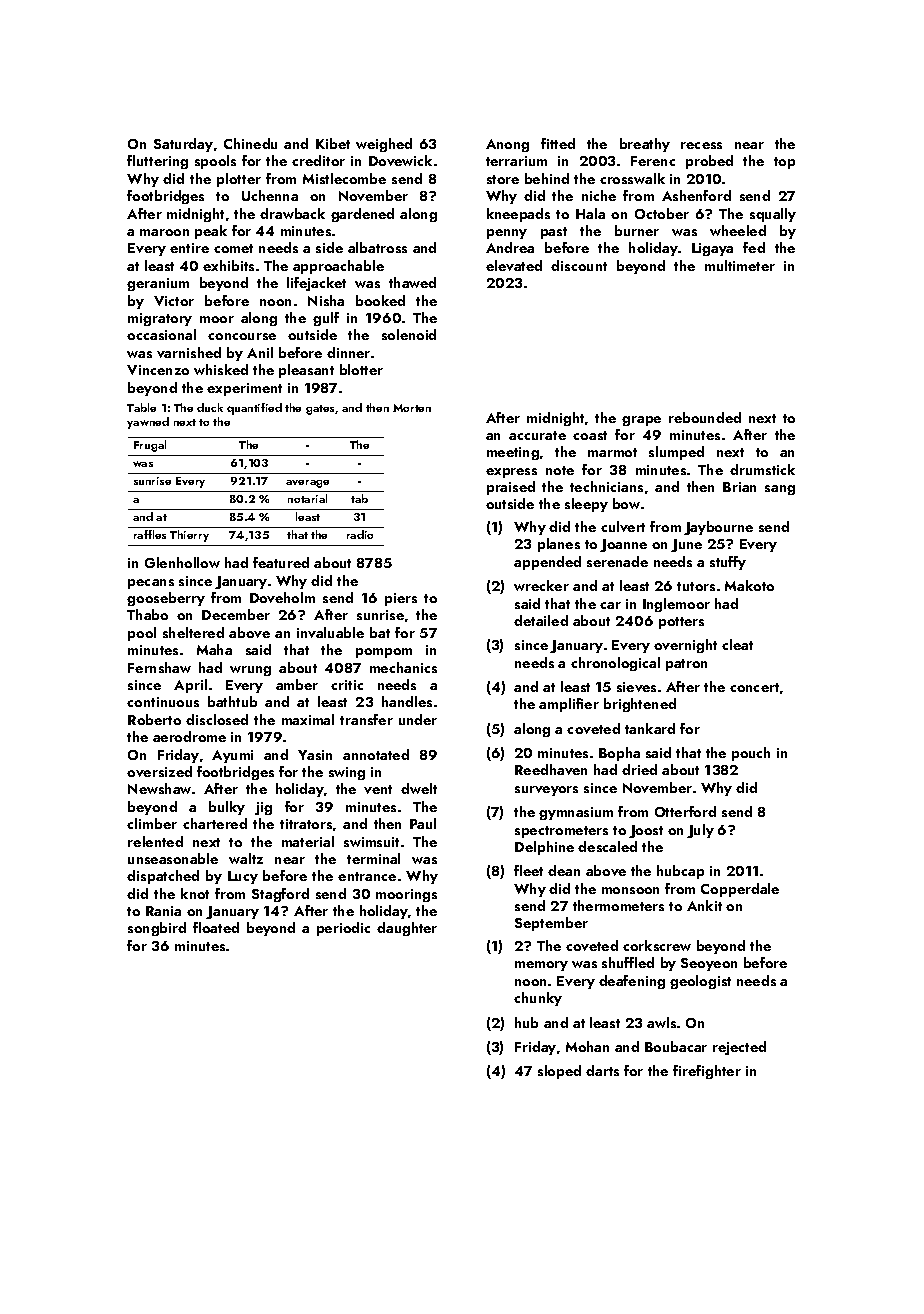 This screenshot has width=924, height=1314. What do you see at coordinates (518, 215) in the screenshot?
I see `kneepads` at bounding box center [518, 215].
